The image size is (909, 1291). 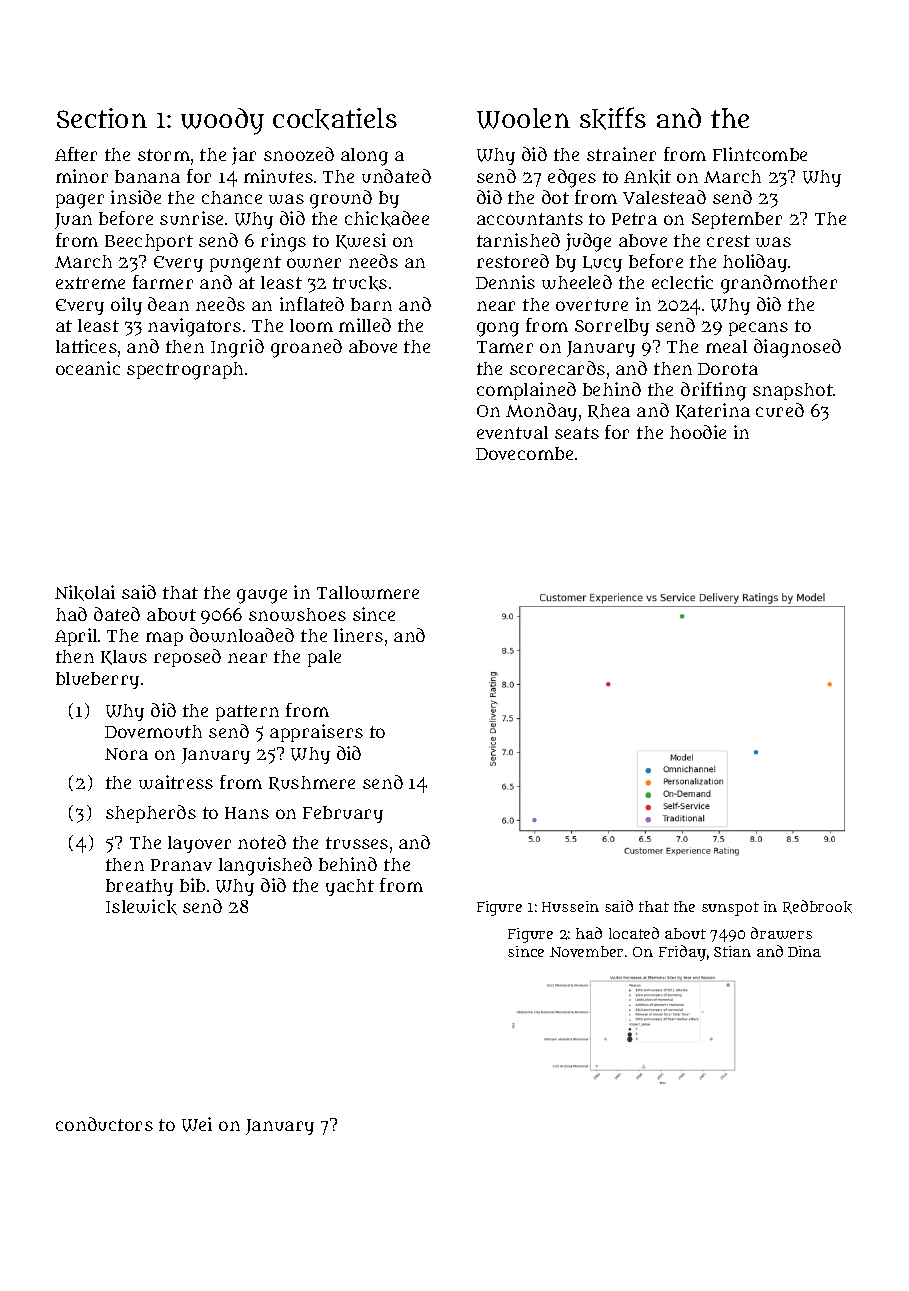 I want to click on Redbrook, so click(x=817, y=907).
